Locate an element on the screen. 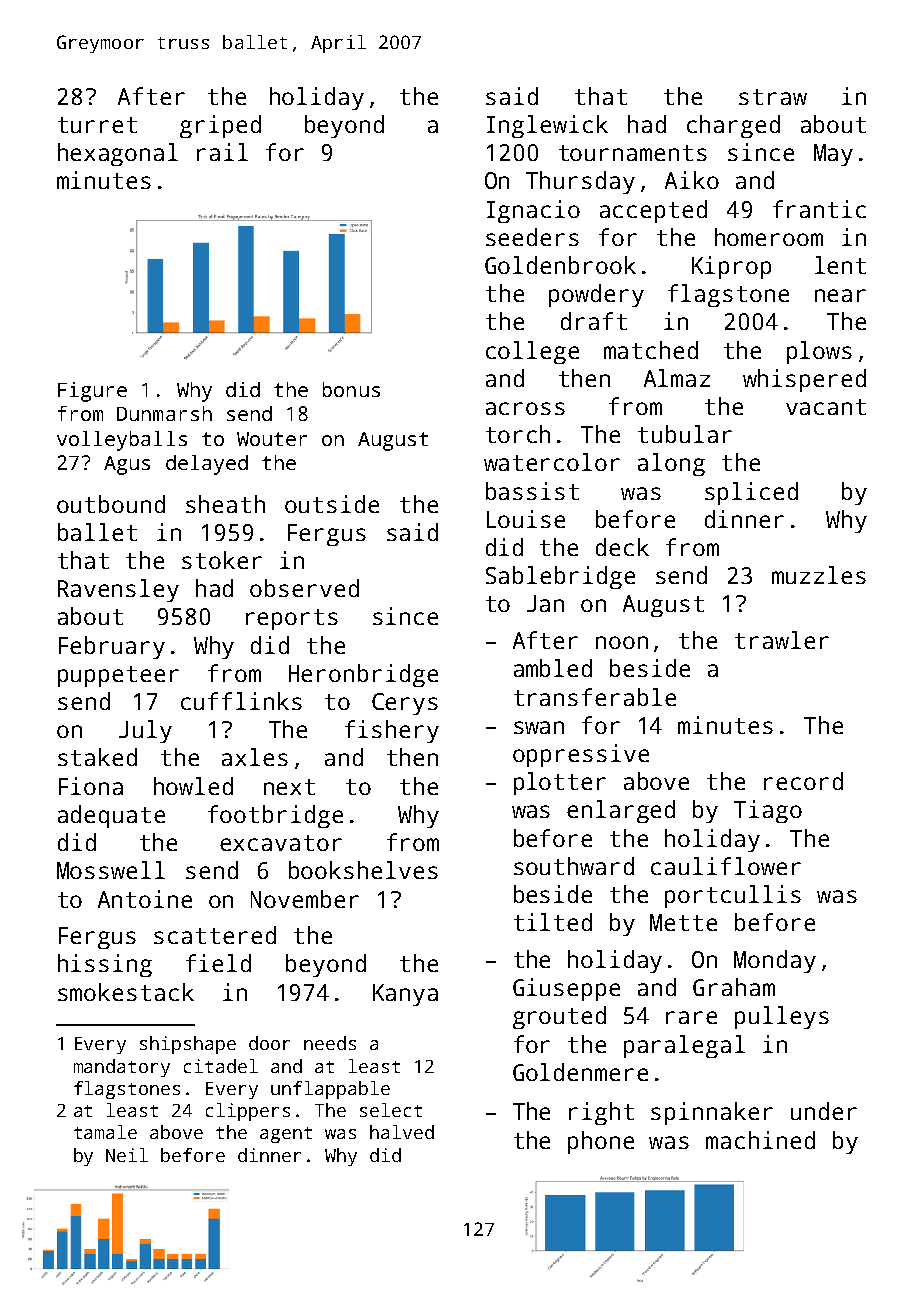 The image size is (924, 1311). agent is located at coordinates (286, 1135).
